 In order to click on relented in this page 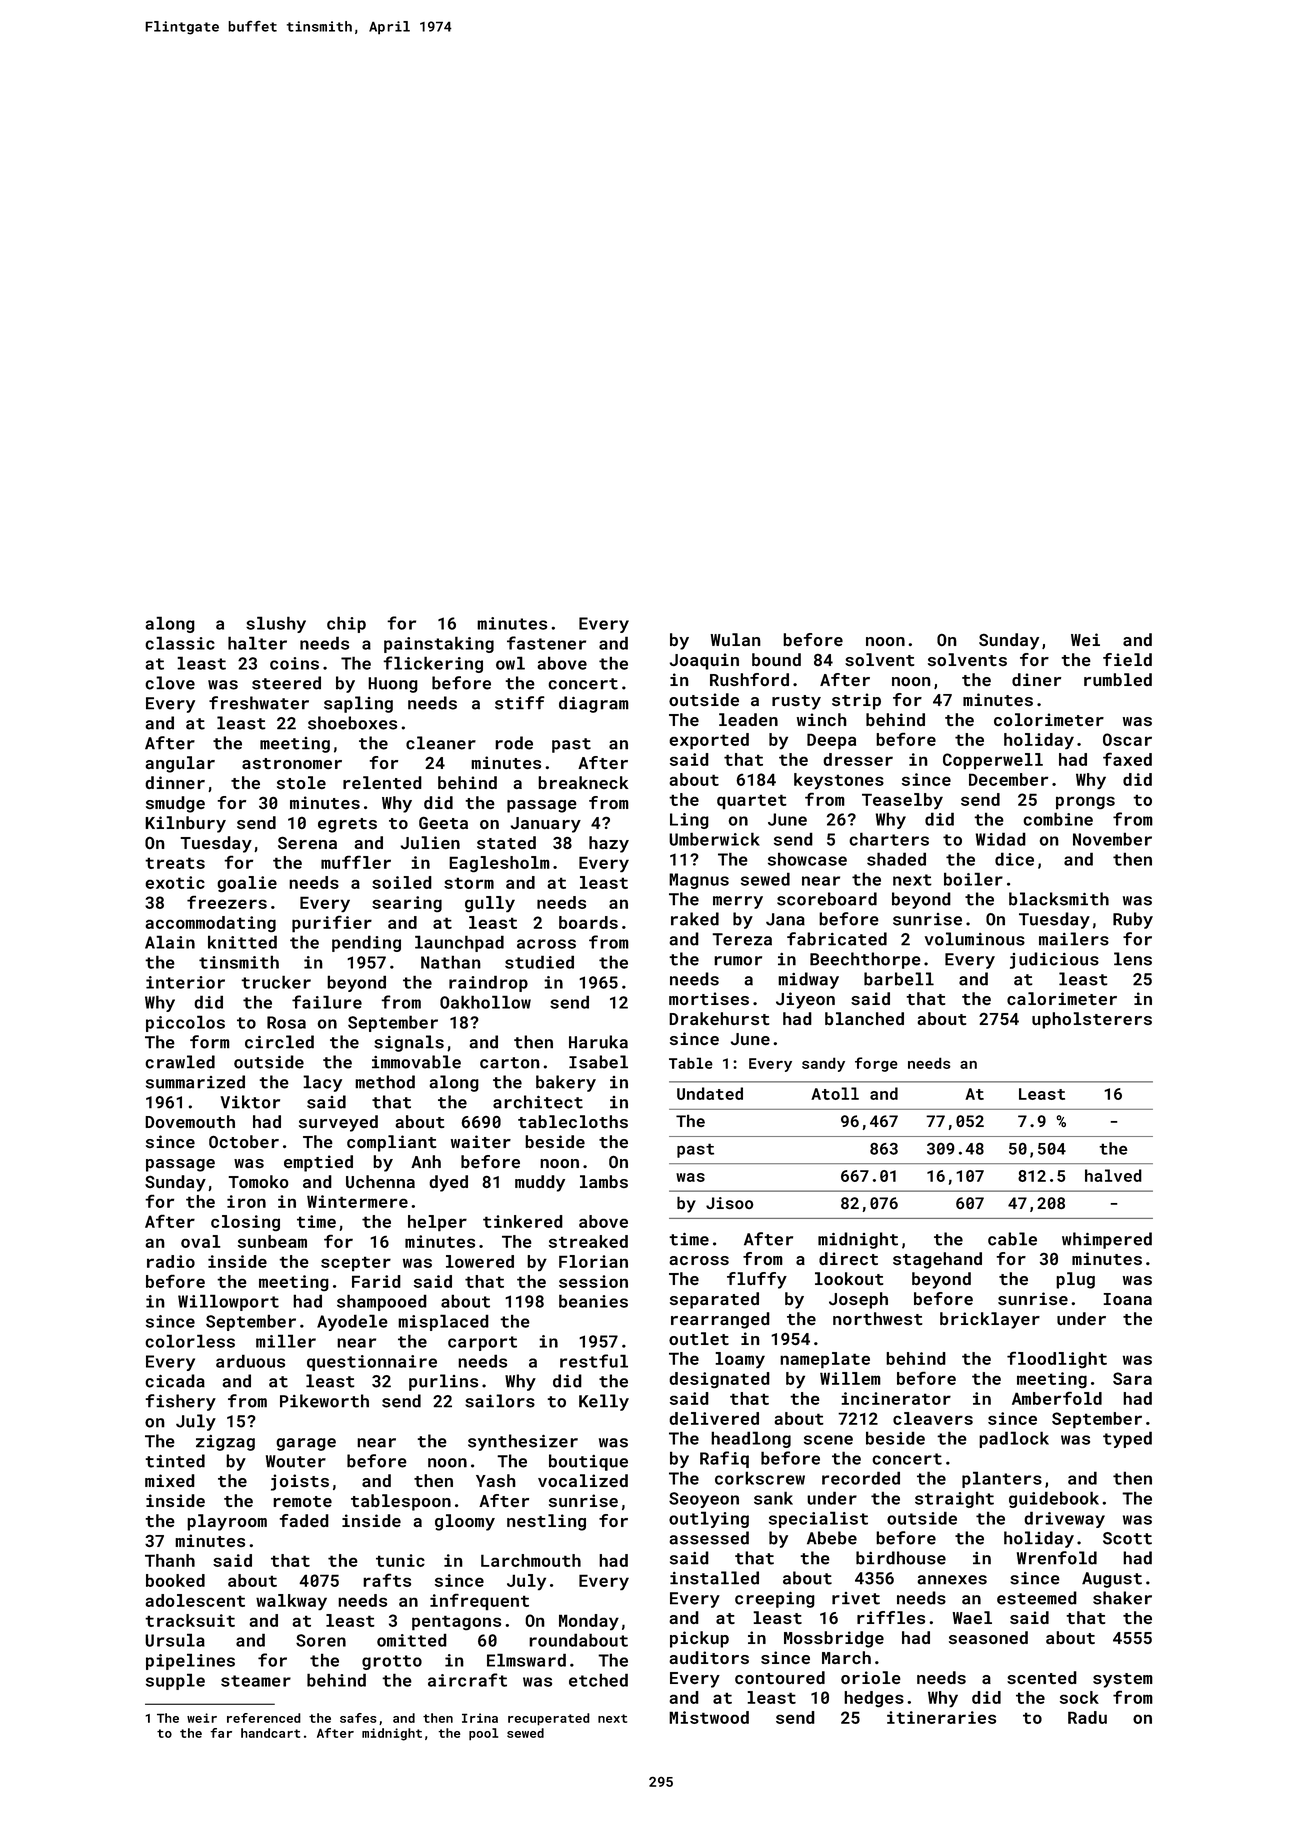, I will do `click(382, 782)`.
